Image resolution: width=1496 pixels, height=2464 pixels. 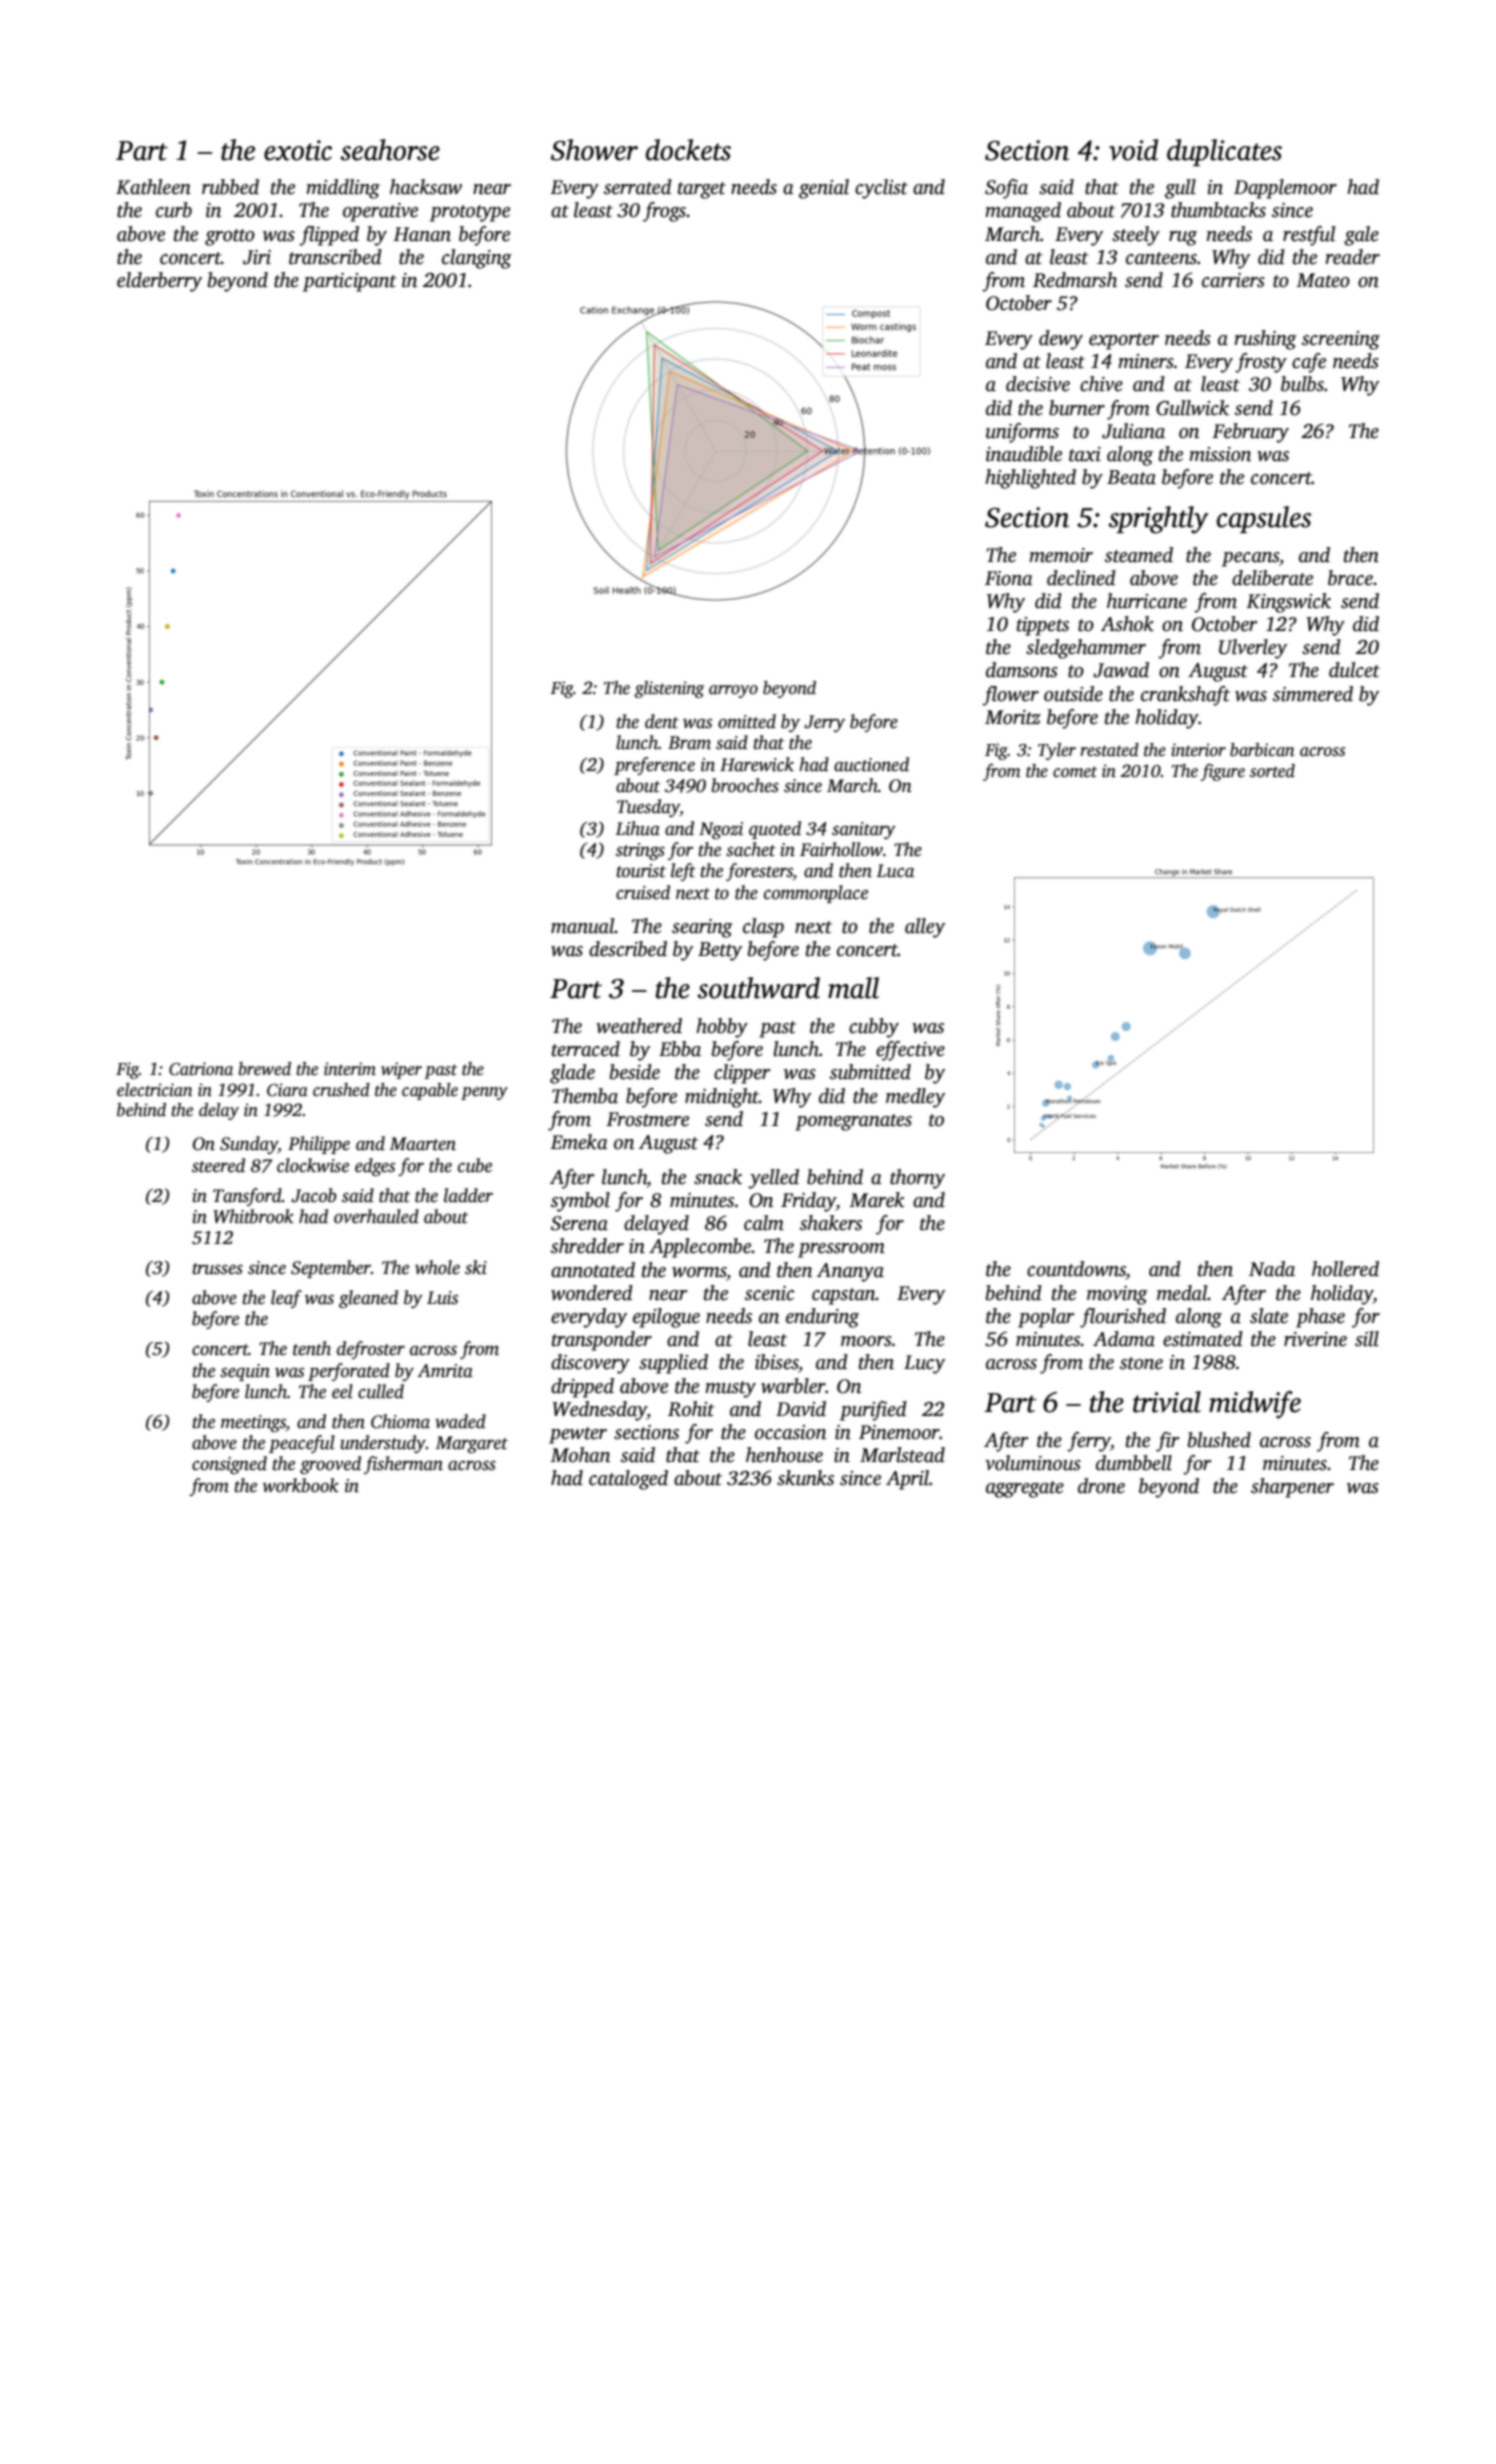 What do you see at coordinates (312, 1348) in the page?
I see `tenth` at bounding box center [312, 1348].
